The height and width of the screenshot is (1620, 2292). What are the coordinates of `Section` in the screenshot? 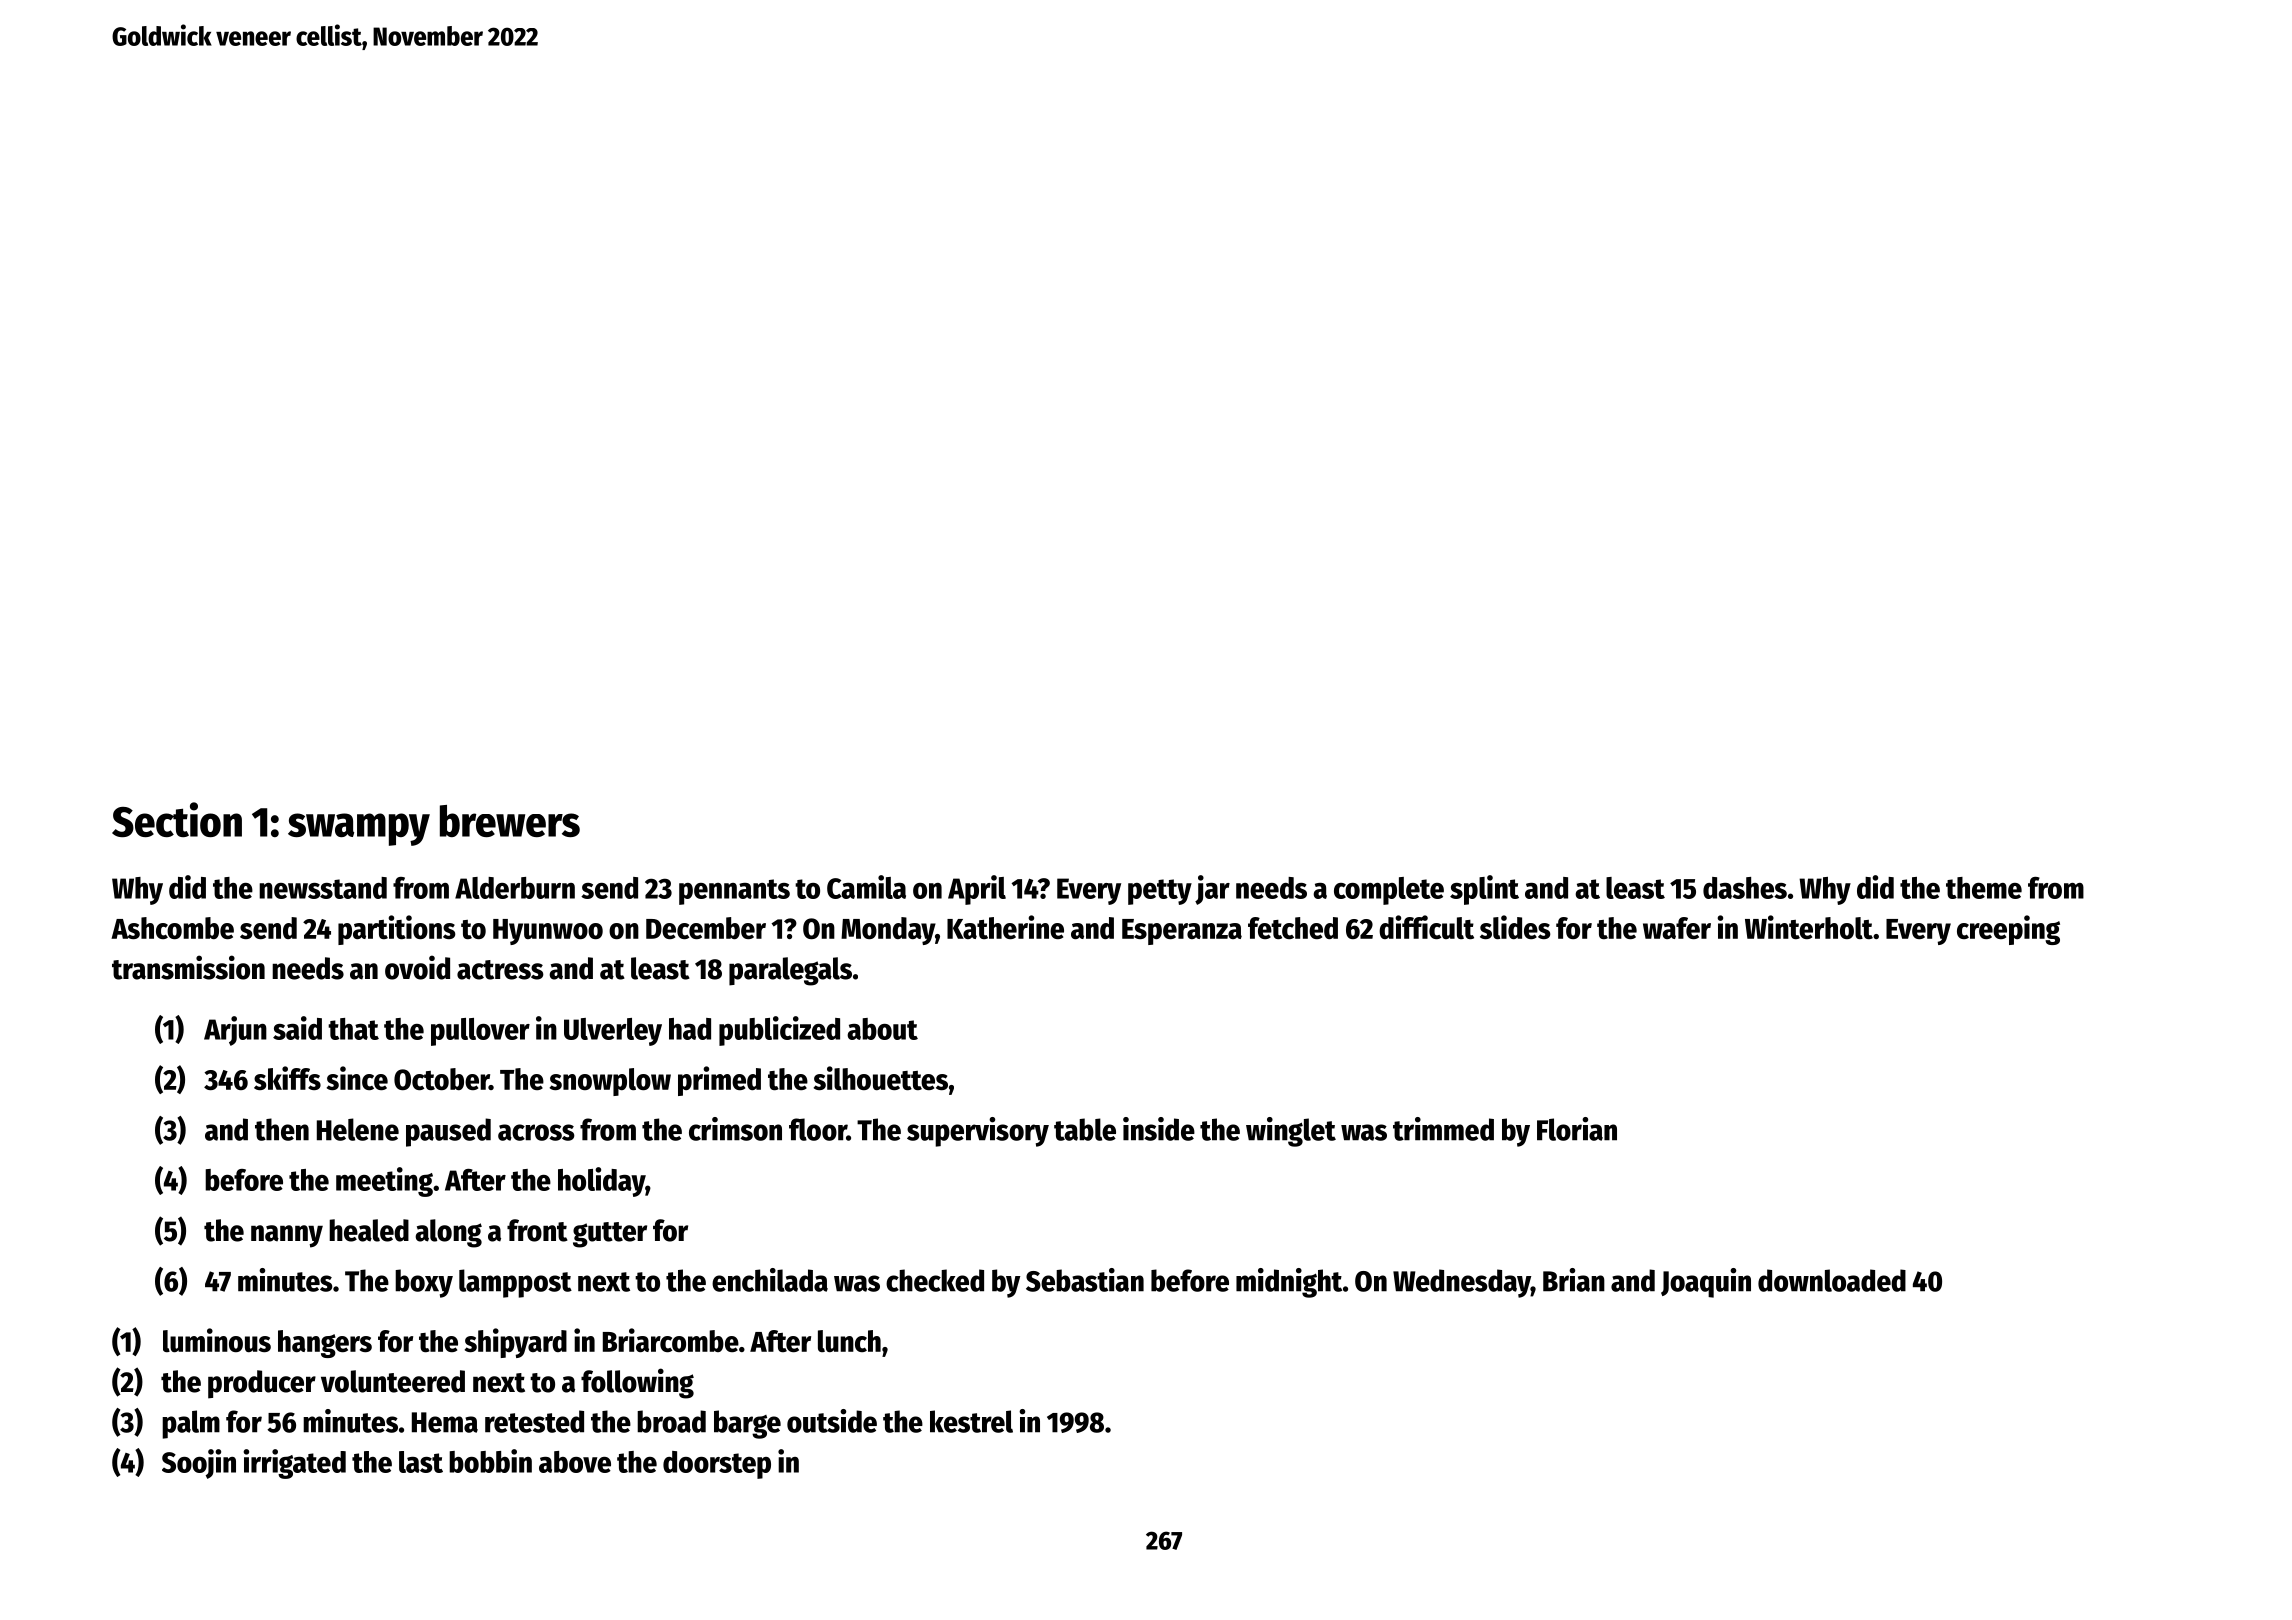 It's located at (177, 819).
